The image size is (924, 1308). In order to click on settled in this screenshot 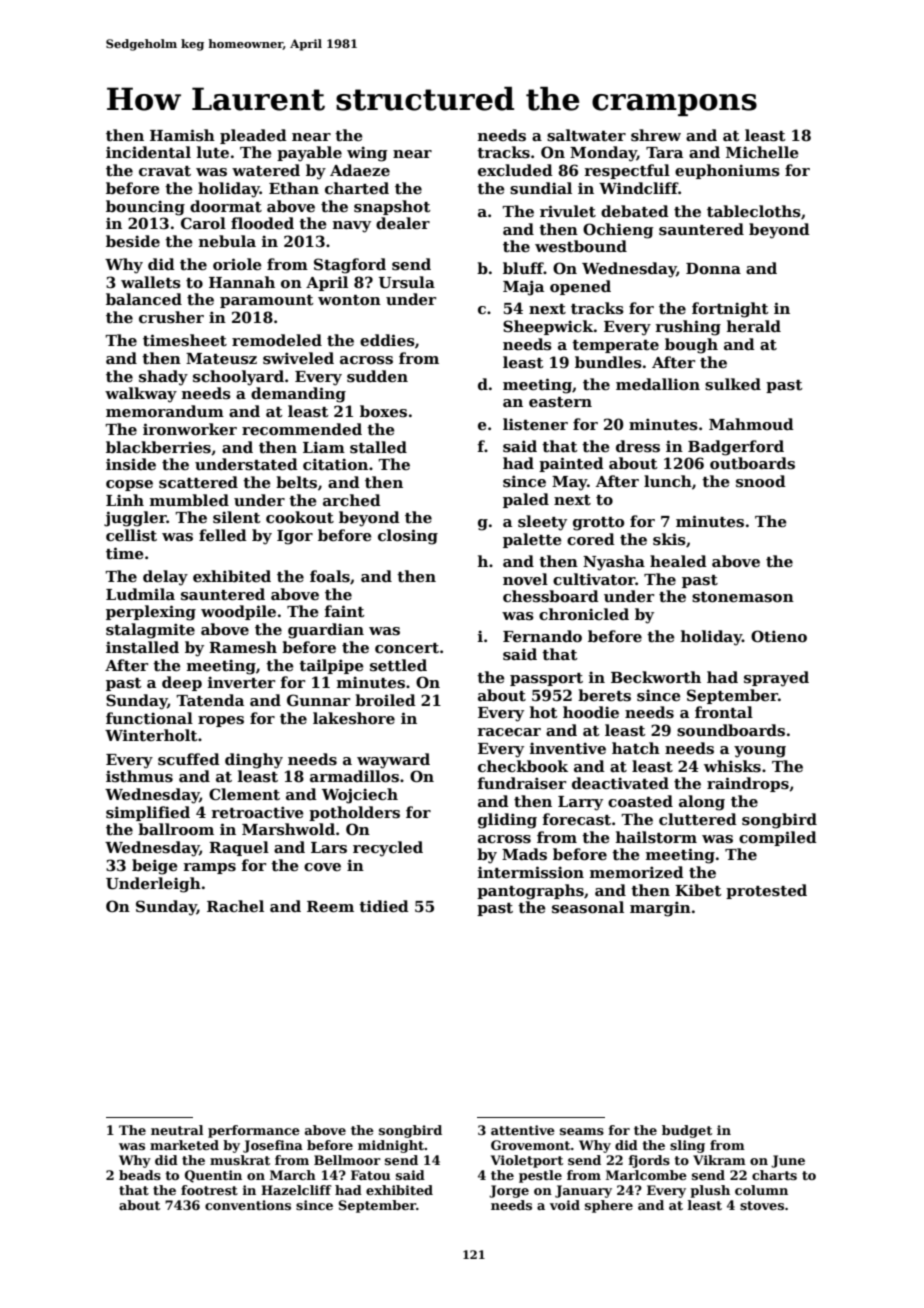, I will do `click(398, 665)`.
